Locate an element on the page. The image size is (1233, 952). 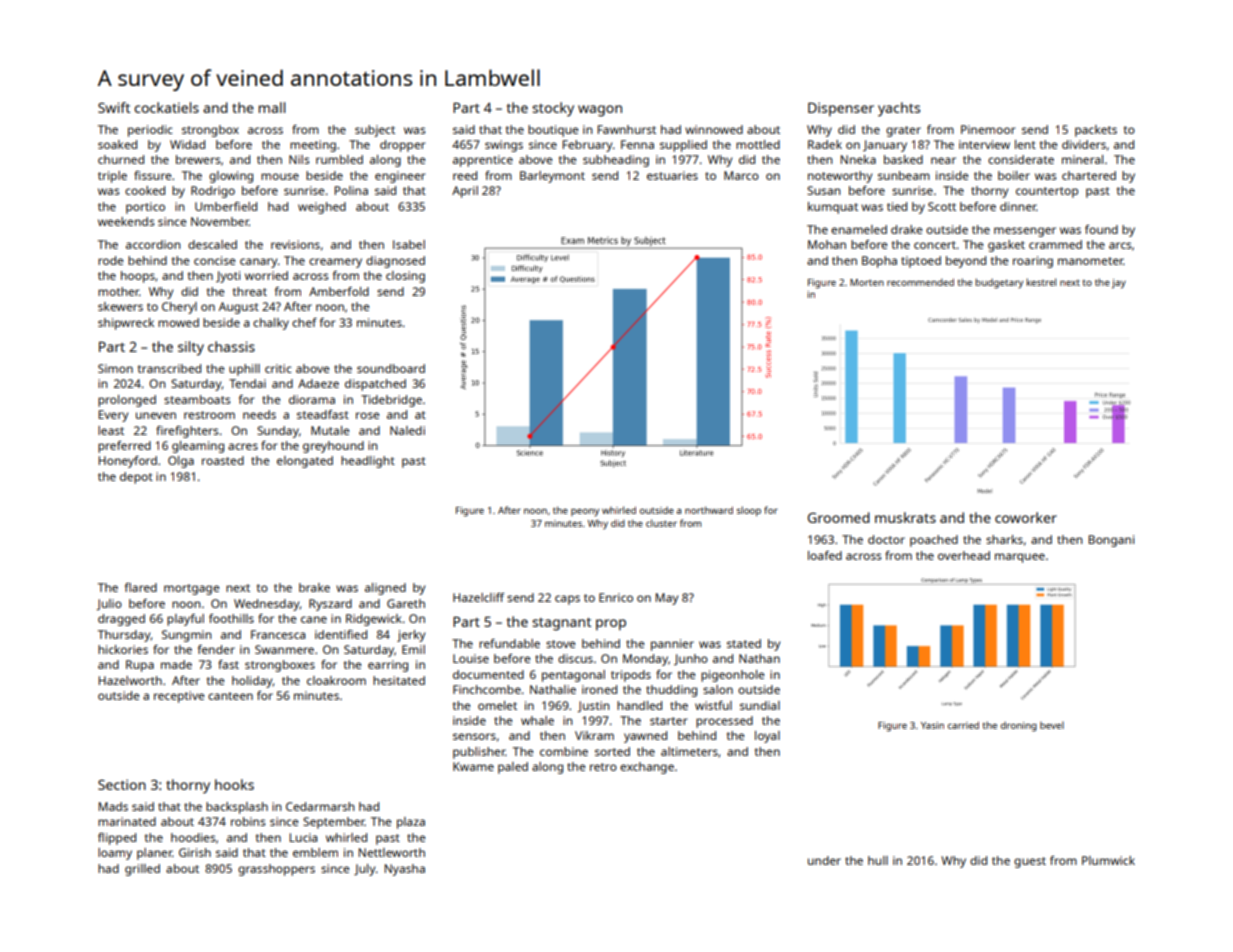
estuaries is located at coordinates (672, 175).
